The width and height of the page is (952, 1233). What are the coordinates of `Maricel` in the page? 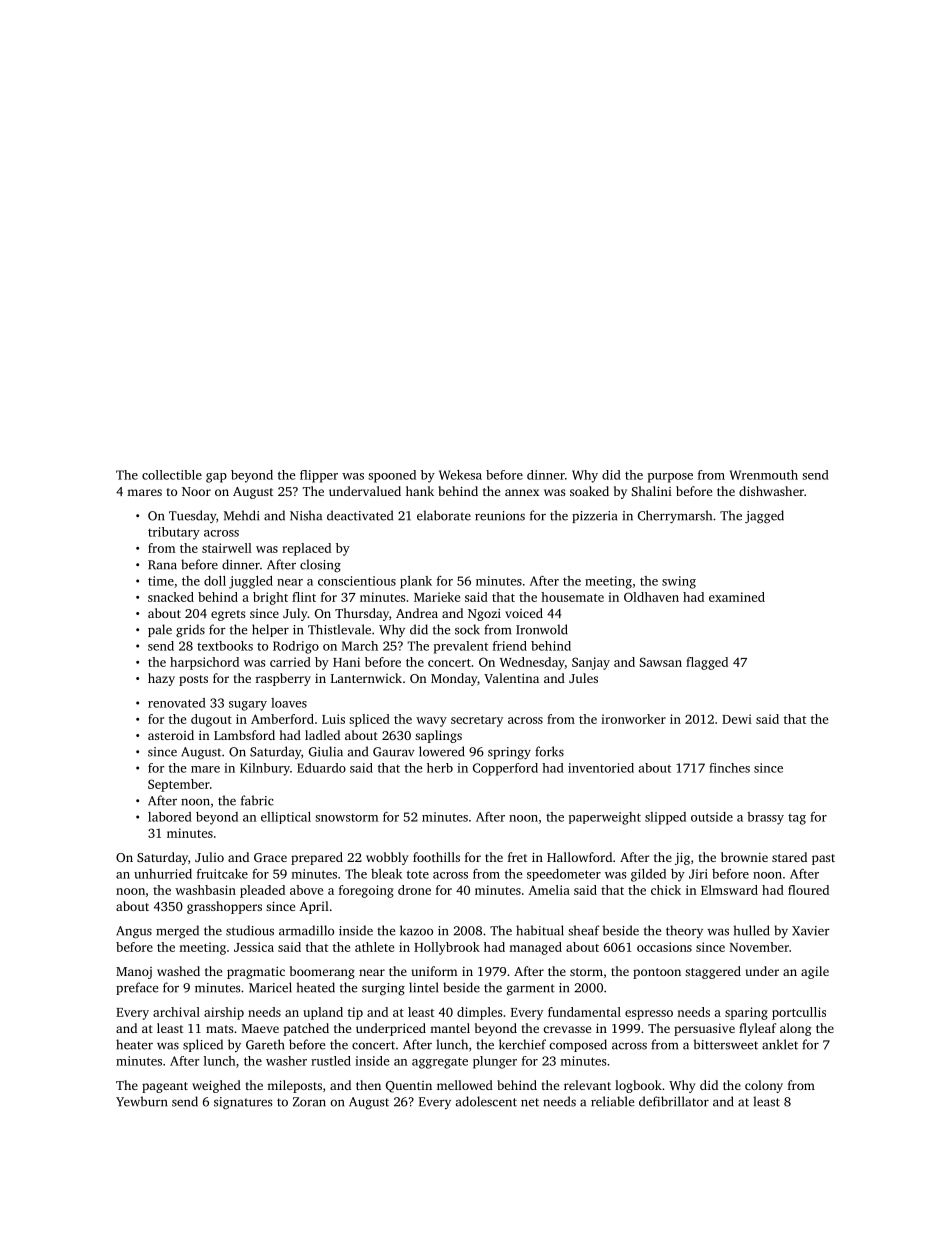 It's located at (270, 987).
